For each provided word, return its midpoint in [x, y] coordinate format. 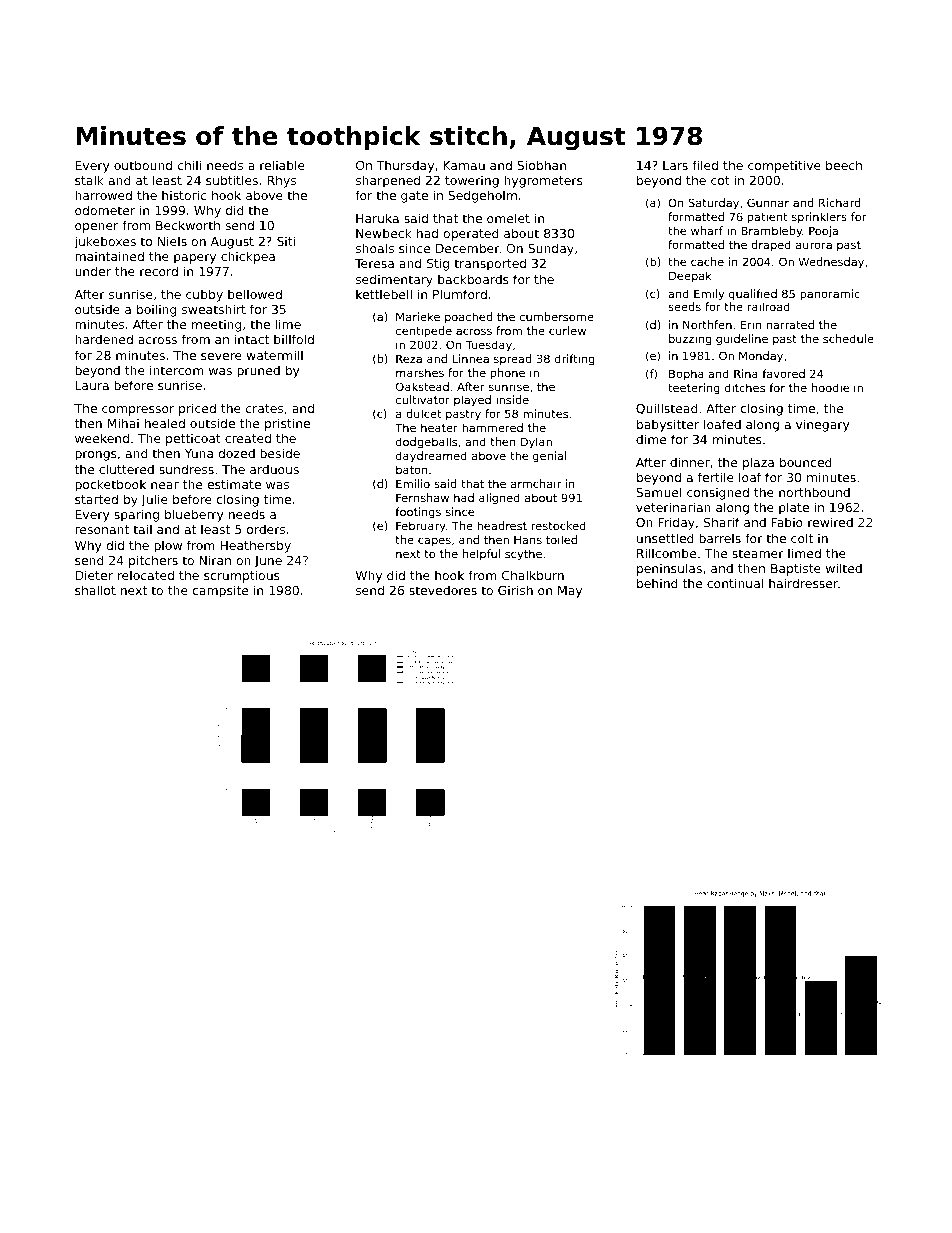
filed [705, 165]
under [93, 271]
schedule [848, 338]
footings [418, 513]
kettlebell [384, 294]
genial [549, 457]
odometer [105, 210]
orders [266, 529]
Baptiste [796, 569]
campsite [220, 591]
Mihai [123, 423]
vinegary [823, 425]
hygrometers [543, 181]
